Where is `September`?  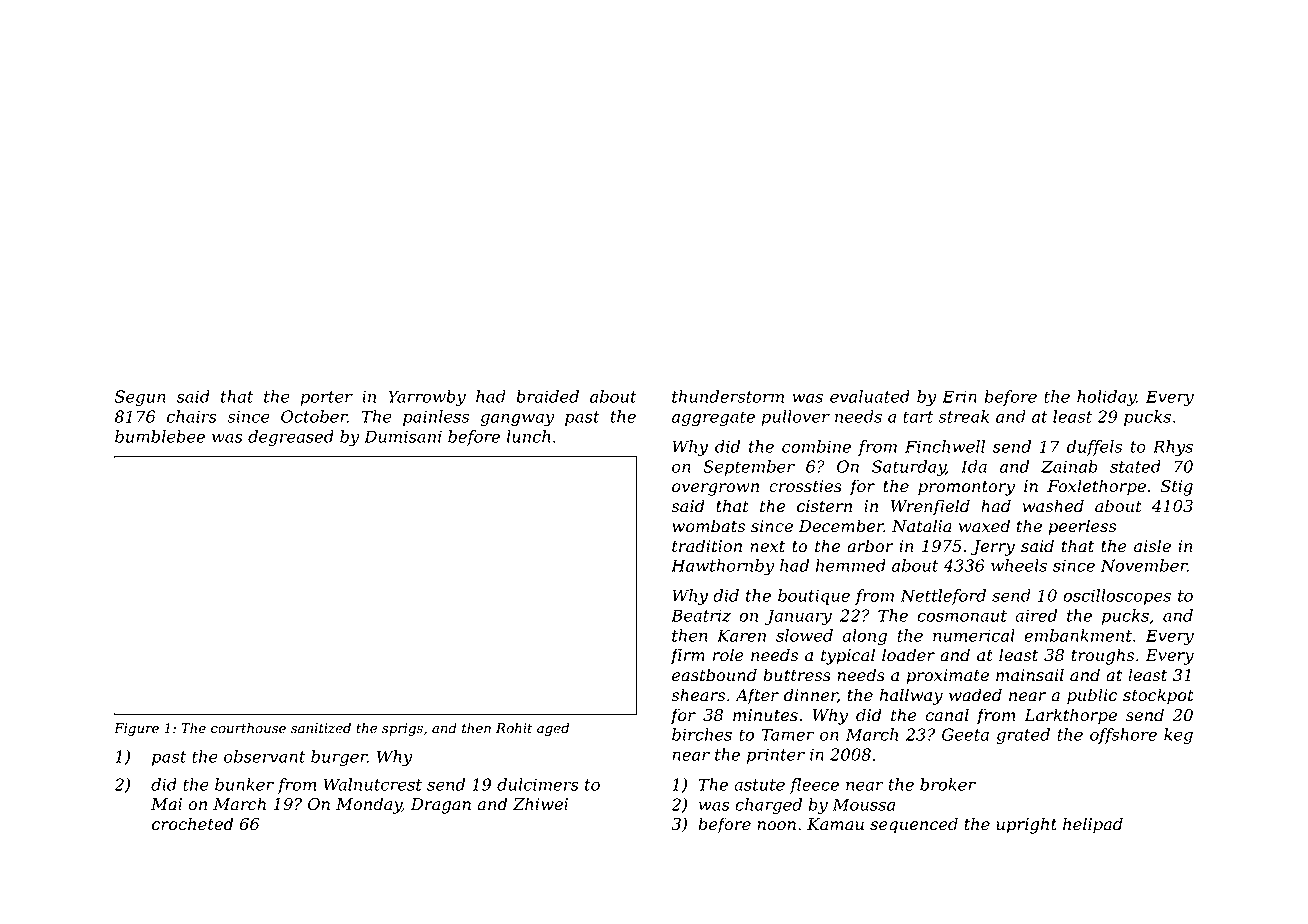 September is located at coordinates (749, 468).
